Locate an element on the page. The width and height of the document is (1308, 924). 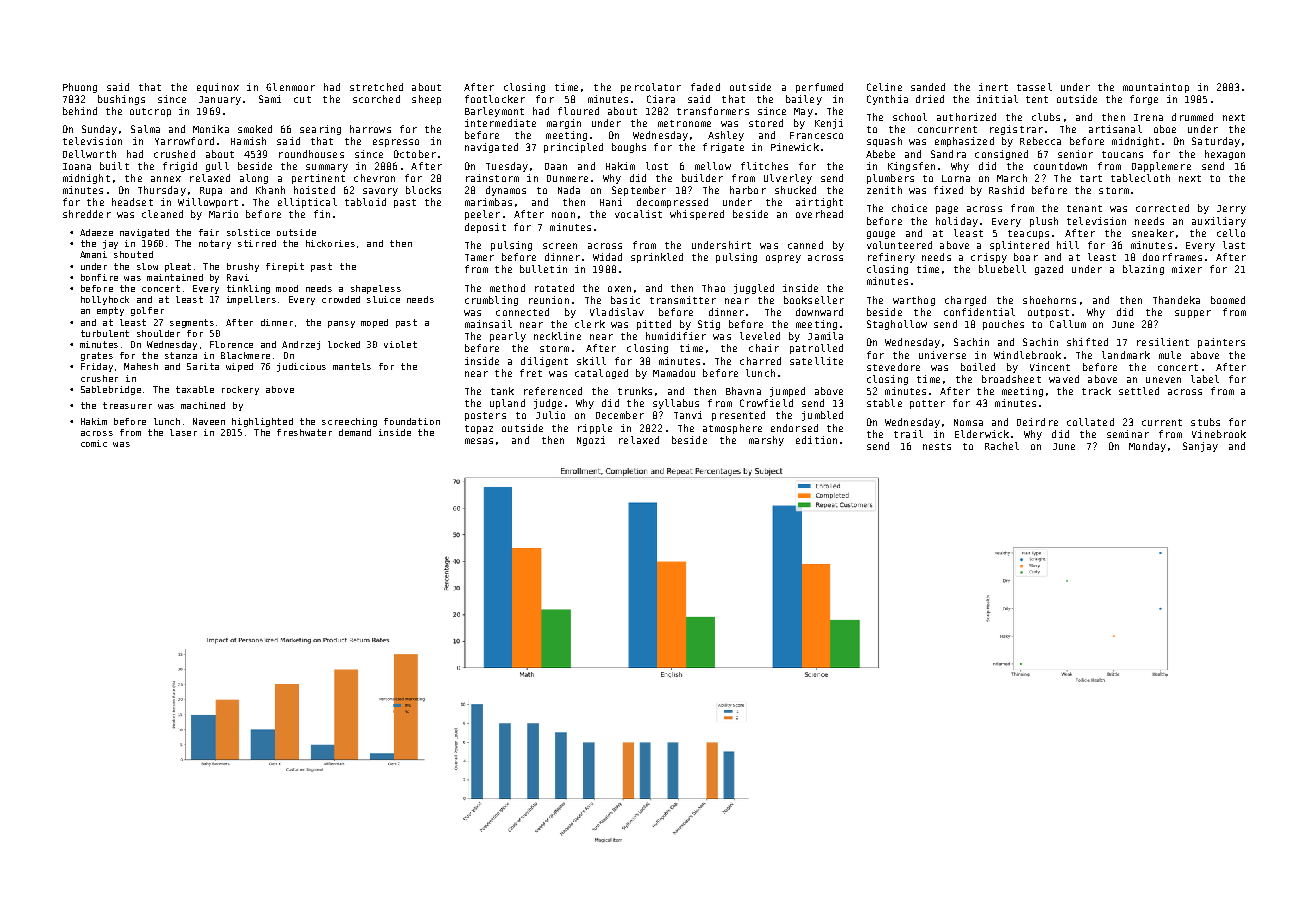
humidifier is located at coordinates (676, 336).
